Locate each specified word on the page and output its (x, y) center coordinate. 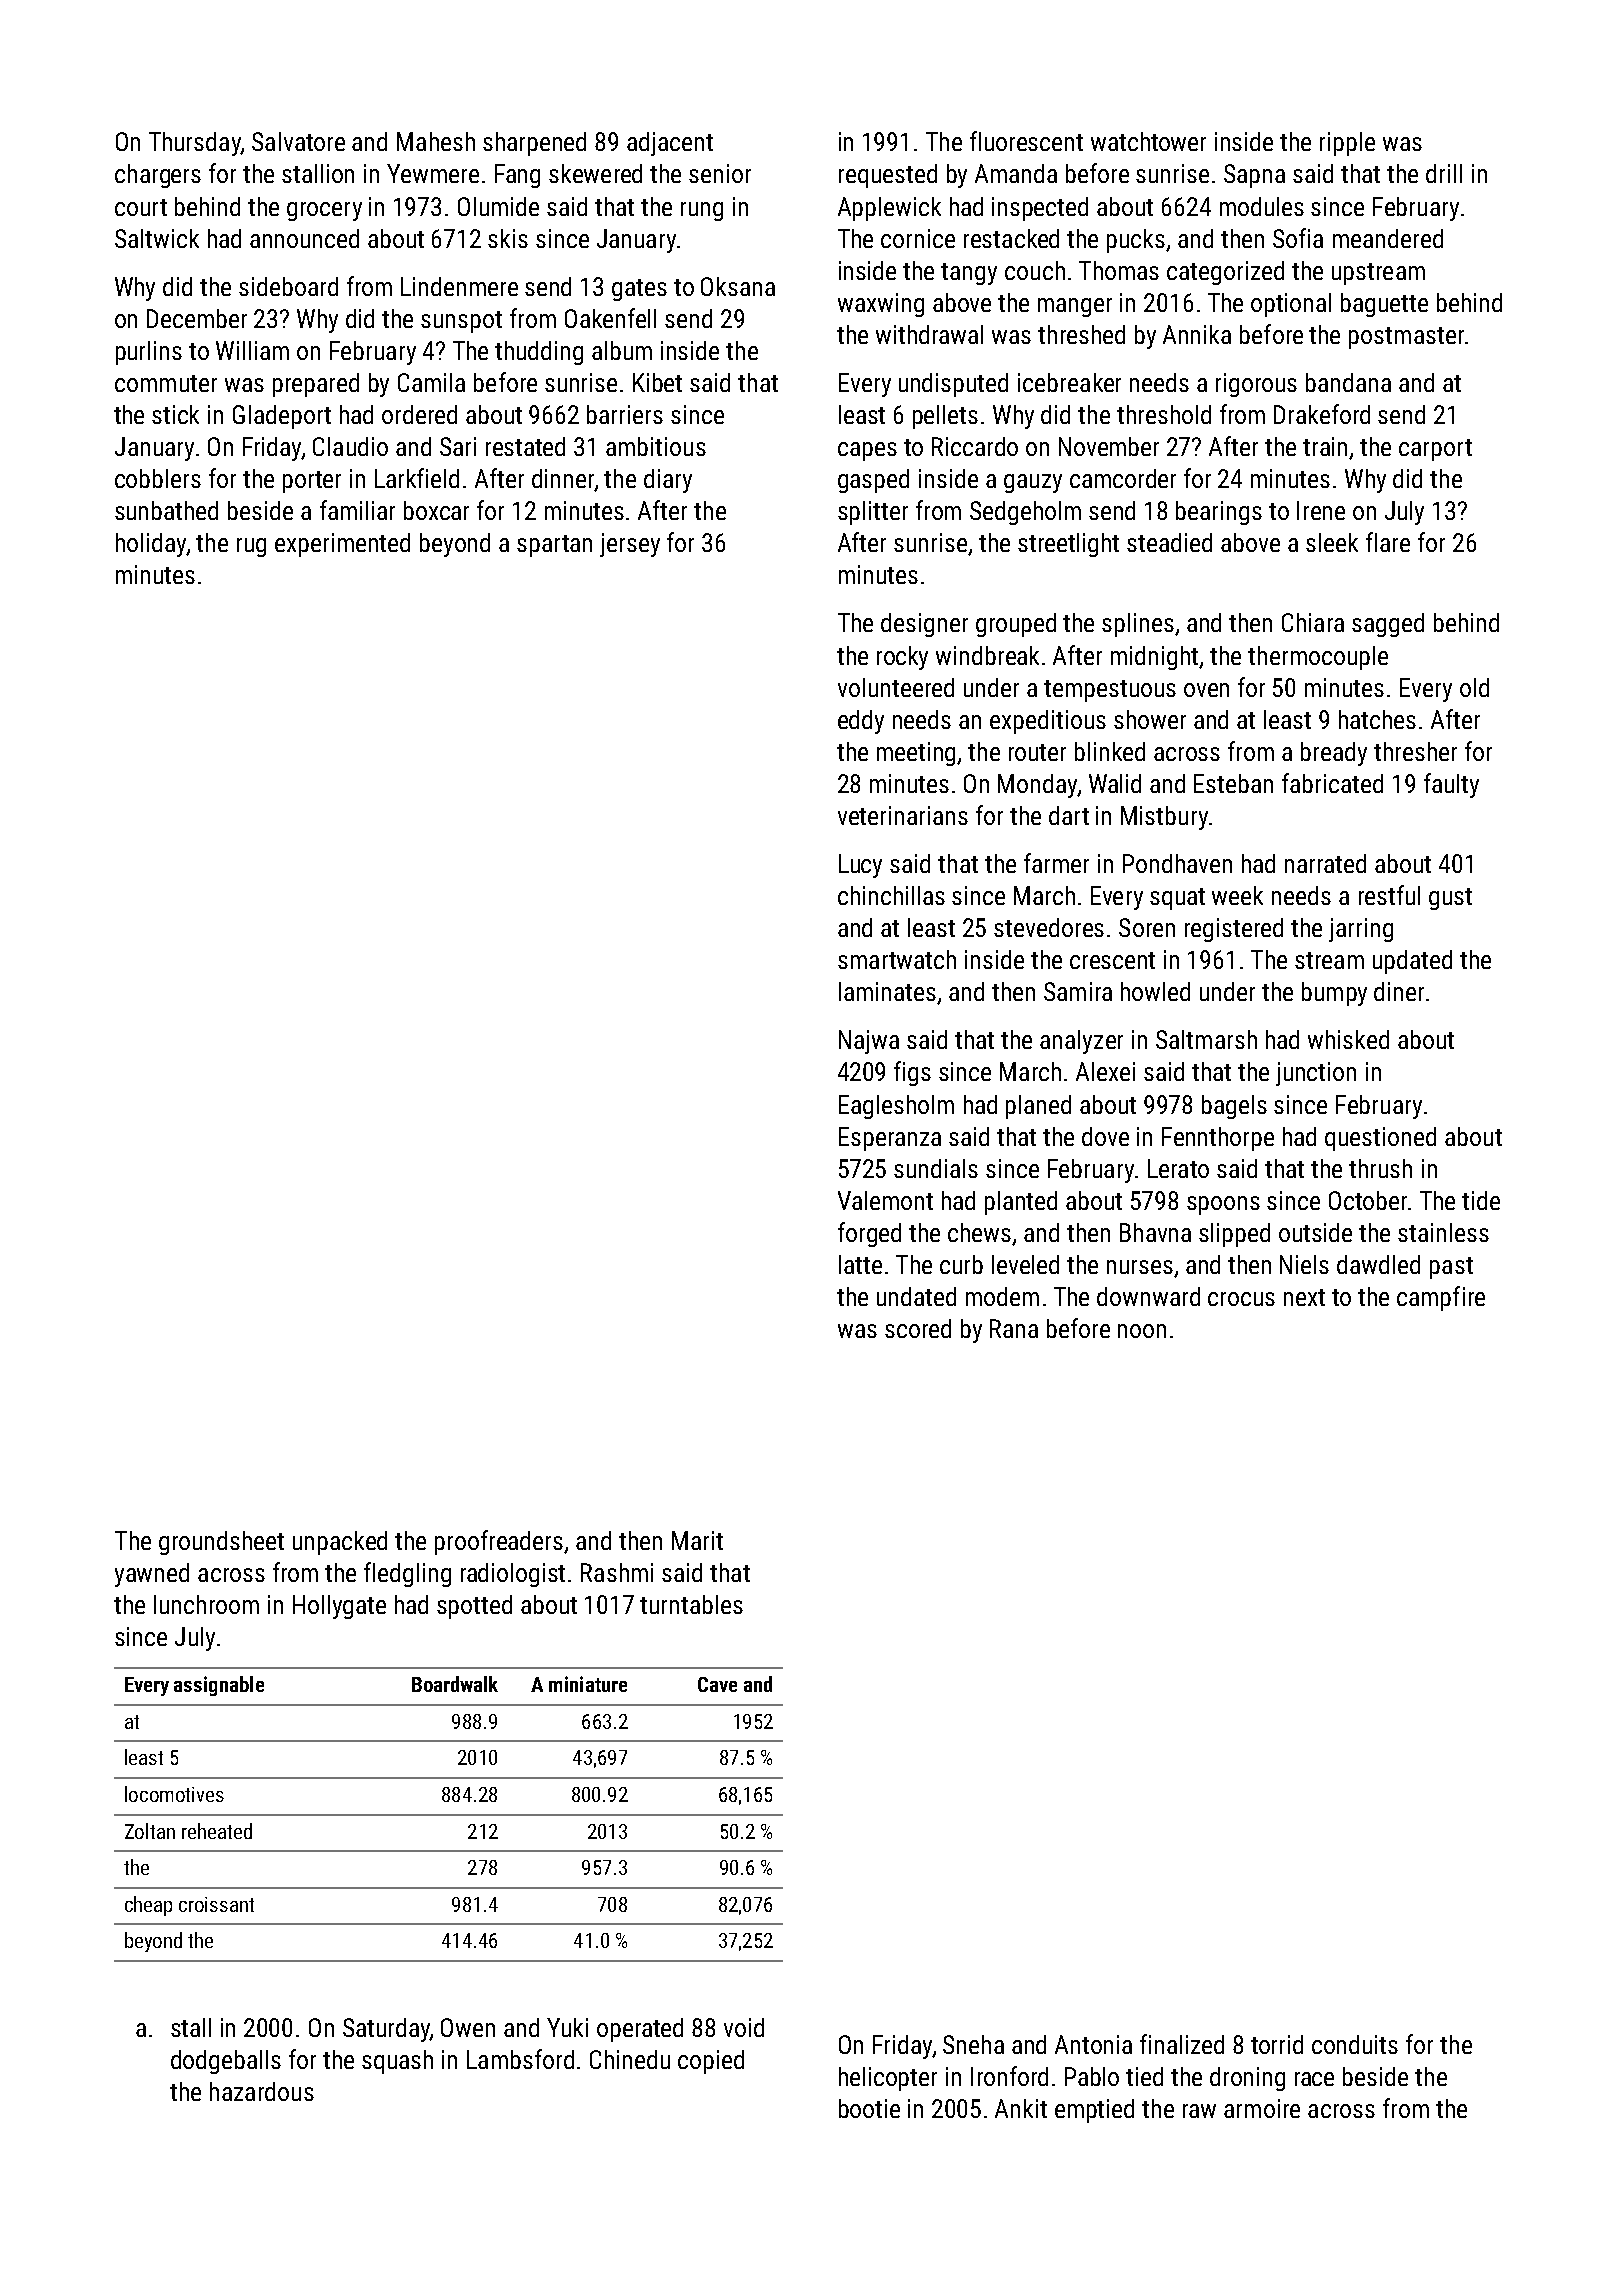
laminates (887, 991)
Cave (717, 1684)
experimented (342, 545)
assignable (219, 1686)
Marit (697, 1540)
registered (1234, 930)
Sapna (1254, 176)
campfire (1441, 1298)
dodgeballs (226, 2062)
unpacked (340, 1543)
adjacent (670, 144)
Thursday (195, 144)
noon (1142, 1331)
